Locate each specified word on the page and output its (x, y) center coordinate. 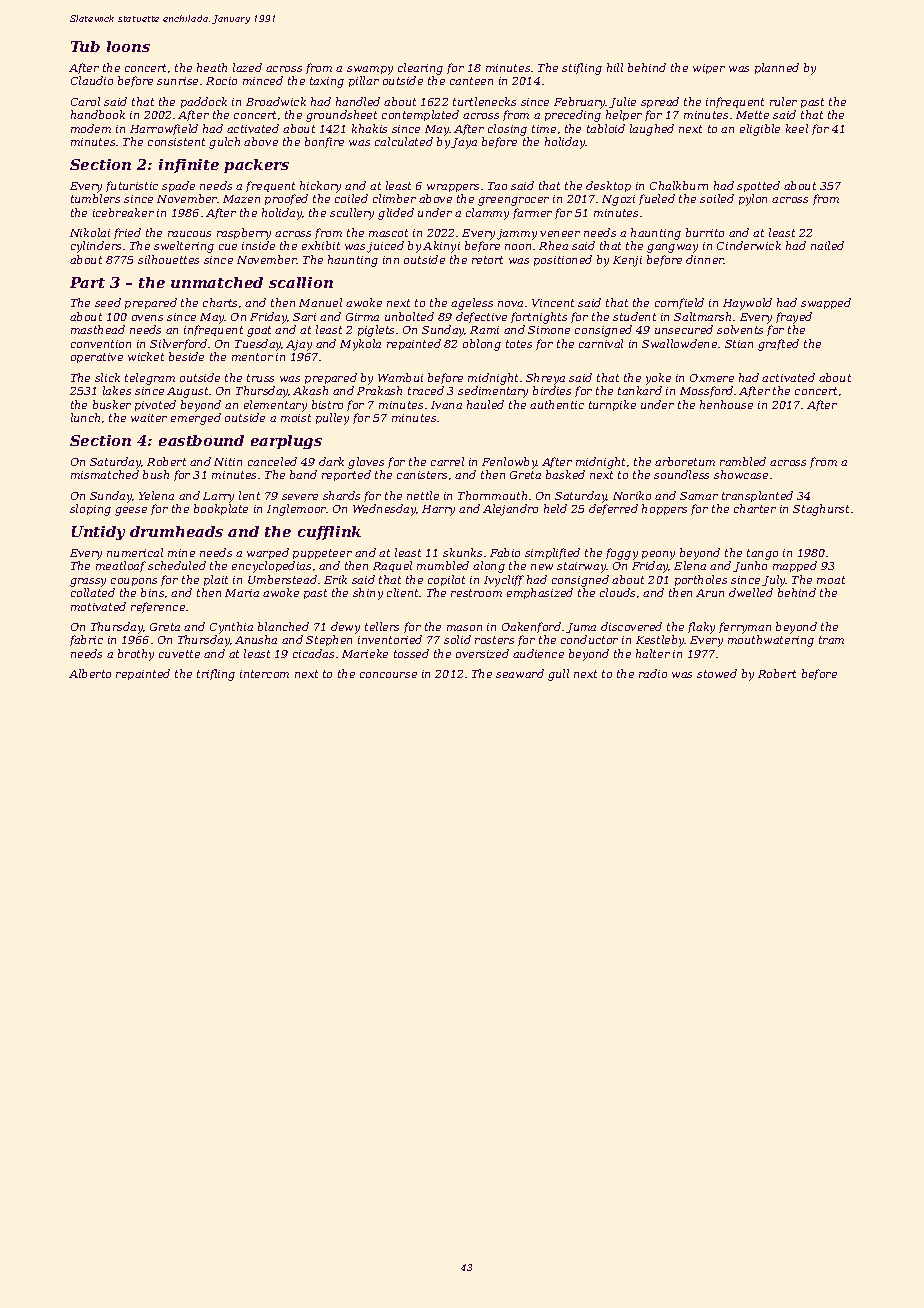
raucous (189, 234)
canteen (471, 81)
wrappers (453, 188)
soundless (681, 474)
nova (510, 304)
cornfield (679, 303)
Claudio (92, 80)
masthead (98, 329)
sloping (90, 510)
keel (797, 128)
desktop (608, 186)
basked (565, 474)
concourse (388, 675)
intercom (264, 674)
